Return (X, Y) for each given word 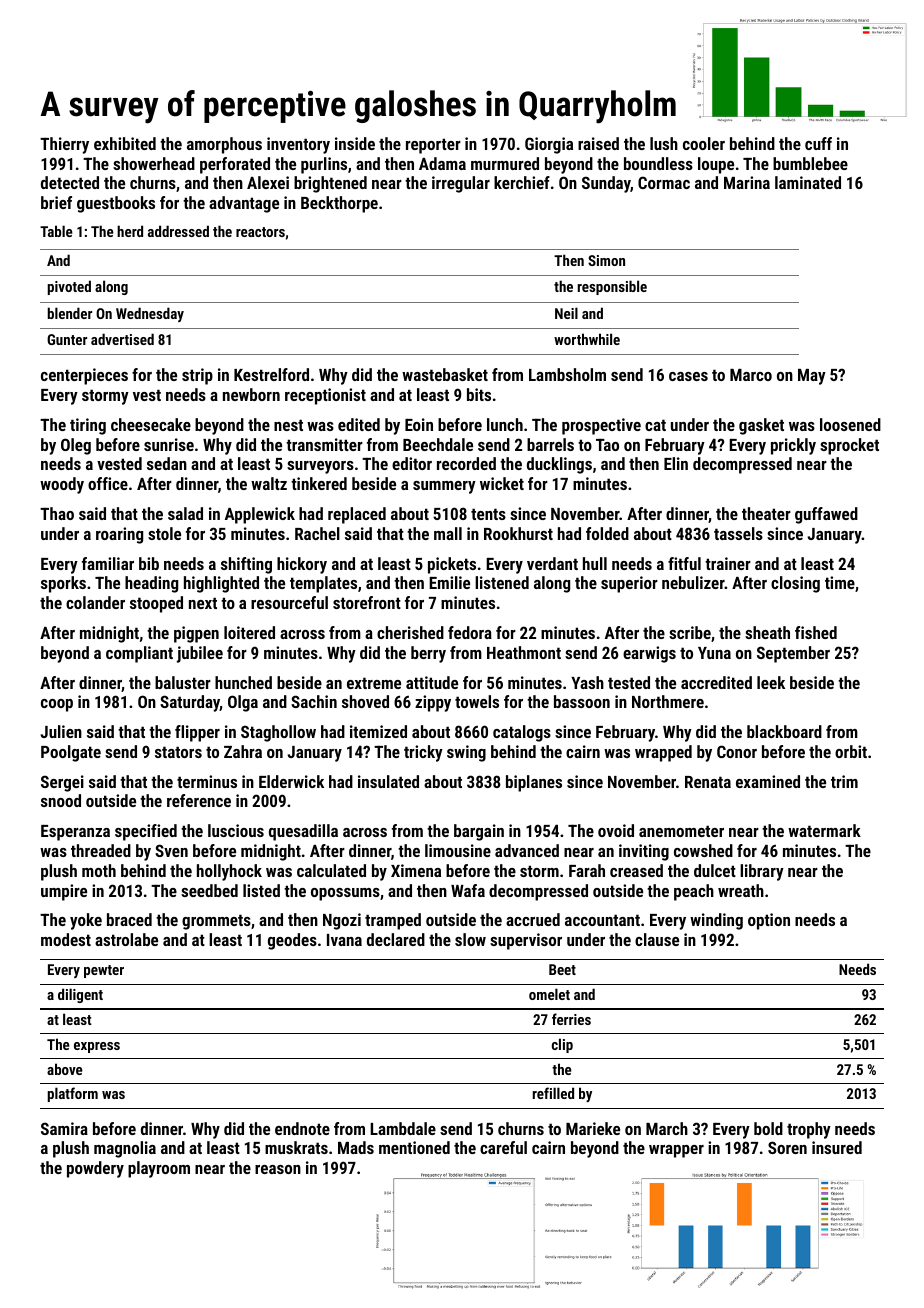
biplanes (534, 783)
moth (99, 870)
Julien (61, 731)
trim (844, 781)
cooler (704, 143)
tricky (423, 753)
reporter (433, 146)
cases (688, 376)
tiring (88, 426)
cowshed (703, 850)
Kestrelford (271, 374)
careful (503, 1147)
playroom (159, 1169)
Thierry (64, 145)
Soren (787, 1147)
